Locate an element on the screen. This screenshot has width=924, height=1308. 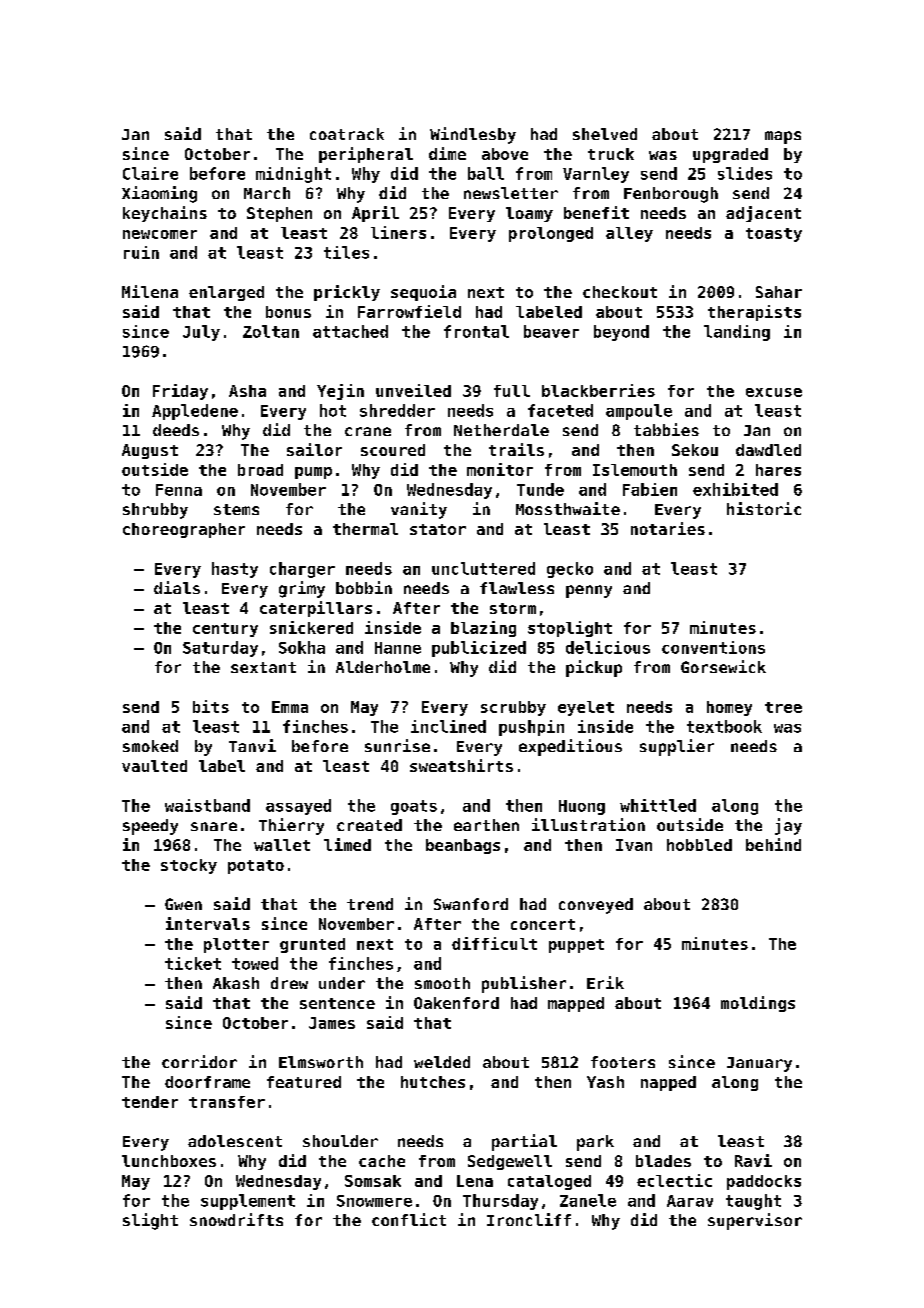
Xiaoming is located at coordinates (159, 194).
